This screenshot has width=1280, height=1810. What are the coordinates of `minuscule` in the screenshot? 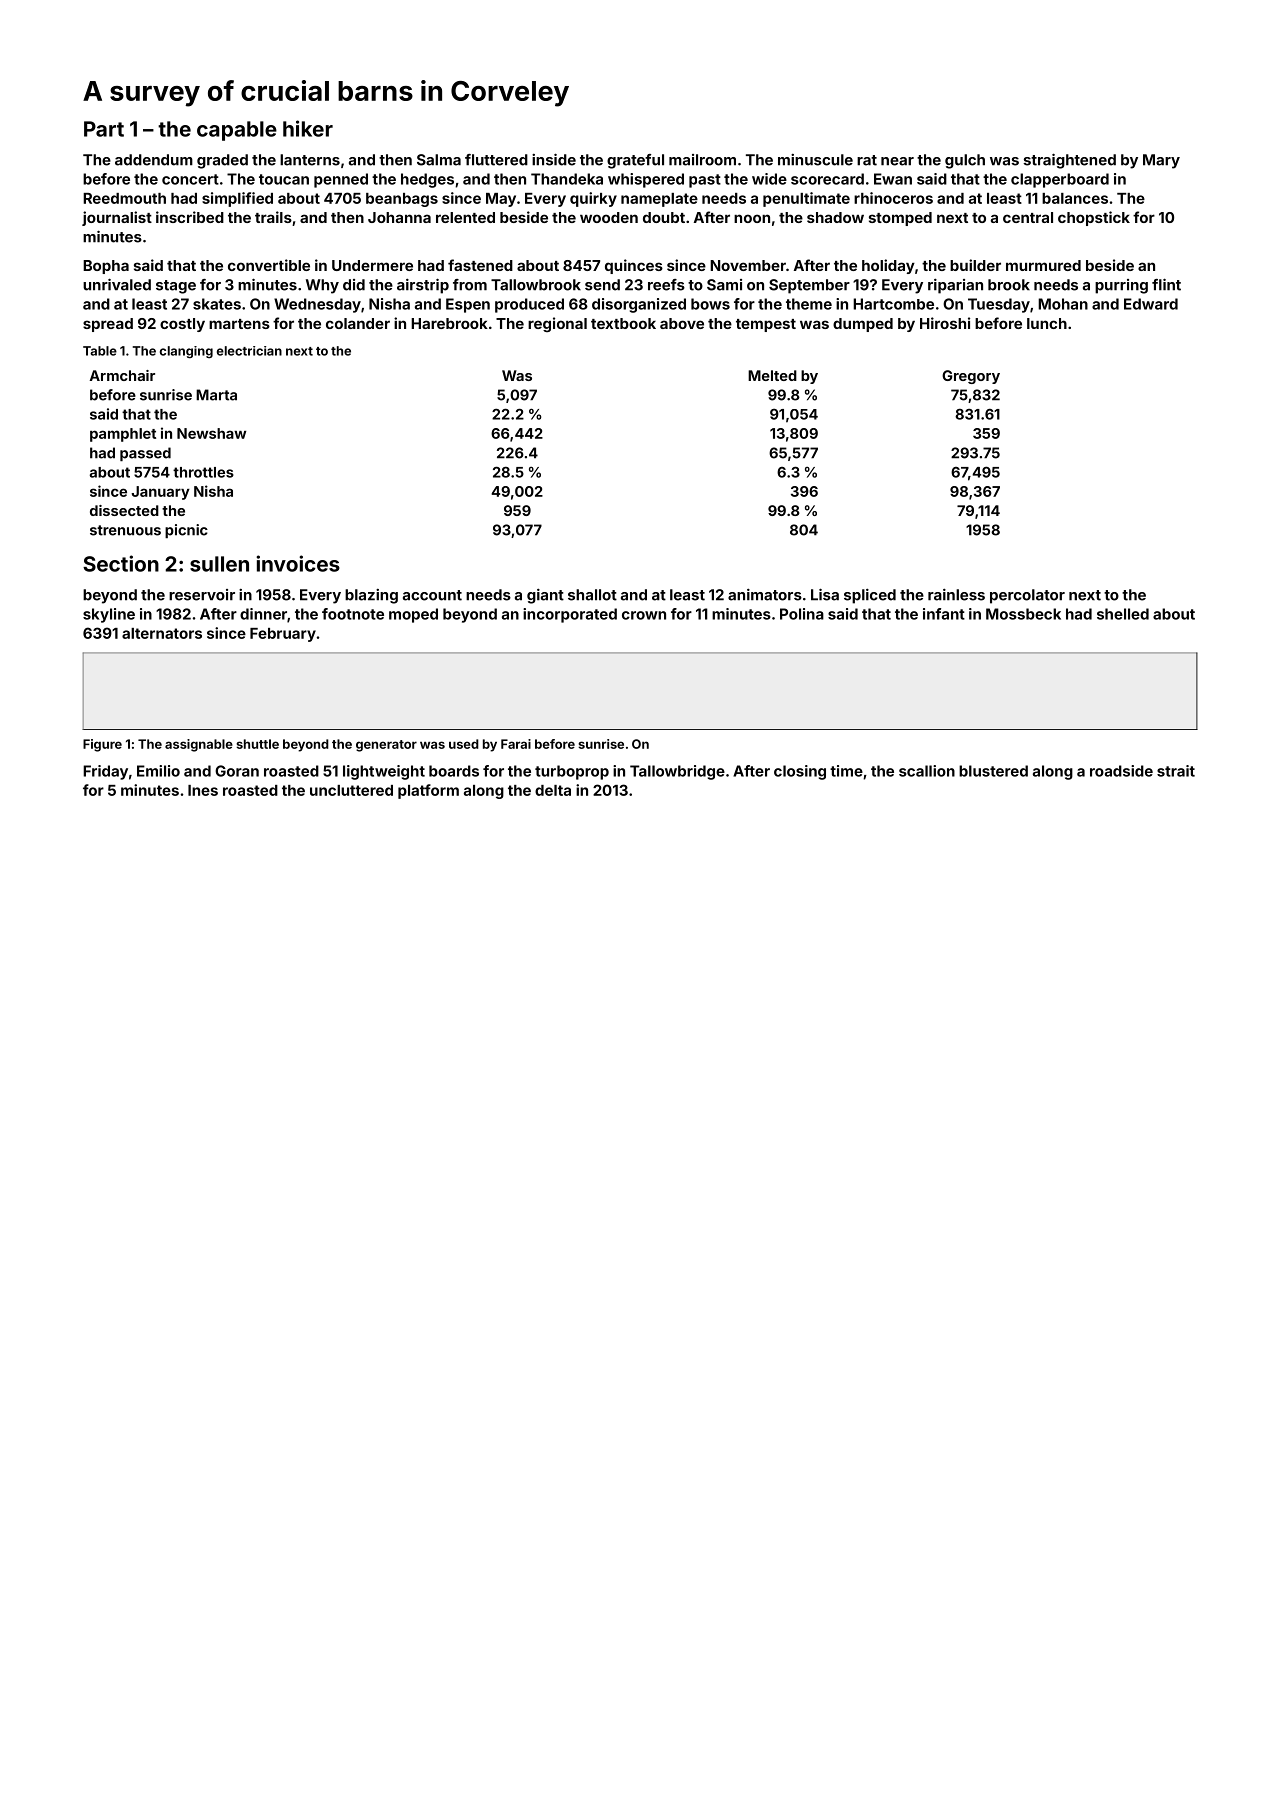 It's located at (815, 160).
